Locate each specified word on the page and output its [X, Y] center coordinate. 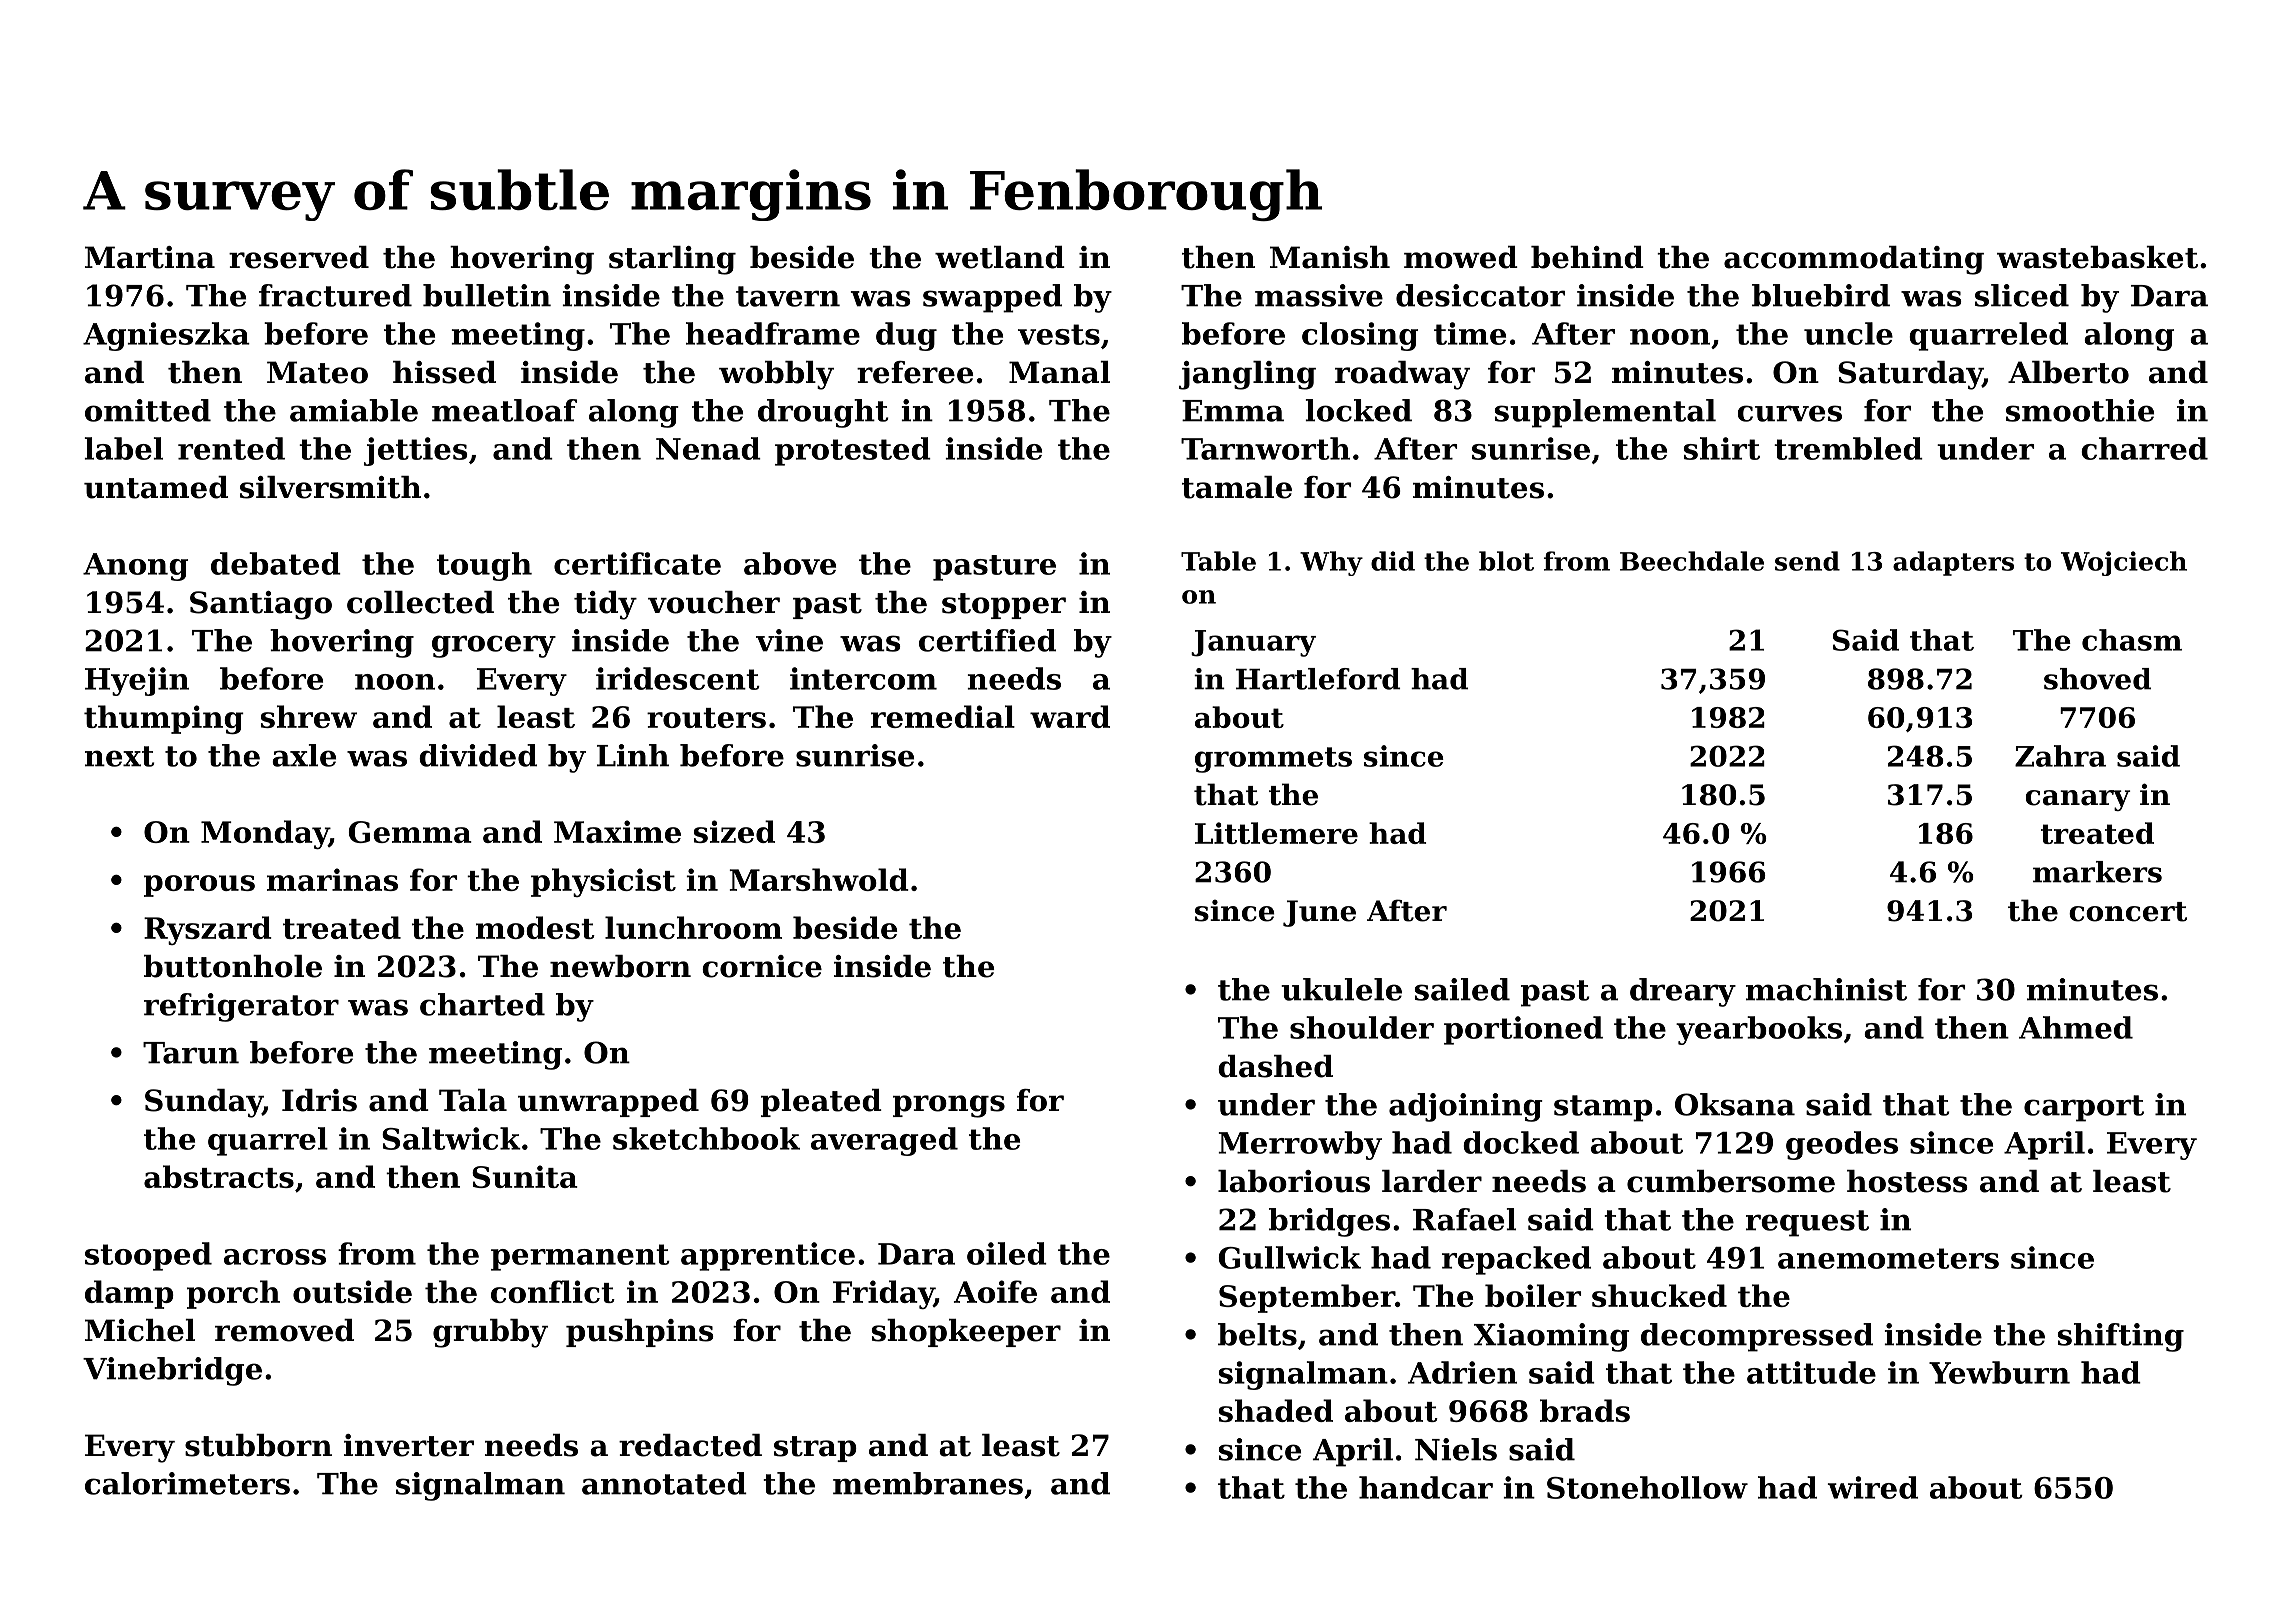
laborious [1294, 1181]
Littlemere [1276, 833]
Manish [1330, 257]
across [275, 1257]
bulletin [487, 295]
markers [2097, 872]
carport [2084, 1108]
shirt [1722, 448]
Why [1331, 563]
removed [284, 1330]
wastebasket [2097, 257]
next [119, 756]
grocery [494, 646]
